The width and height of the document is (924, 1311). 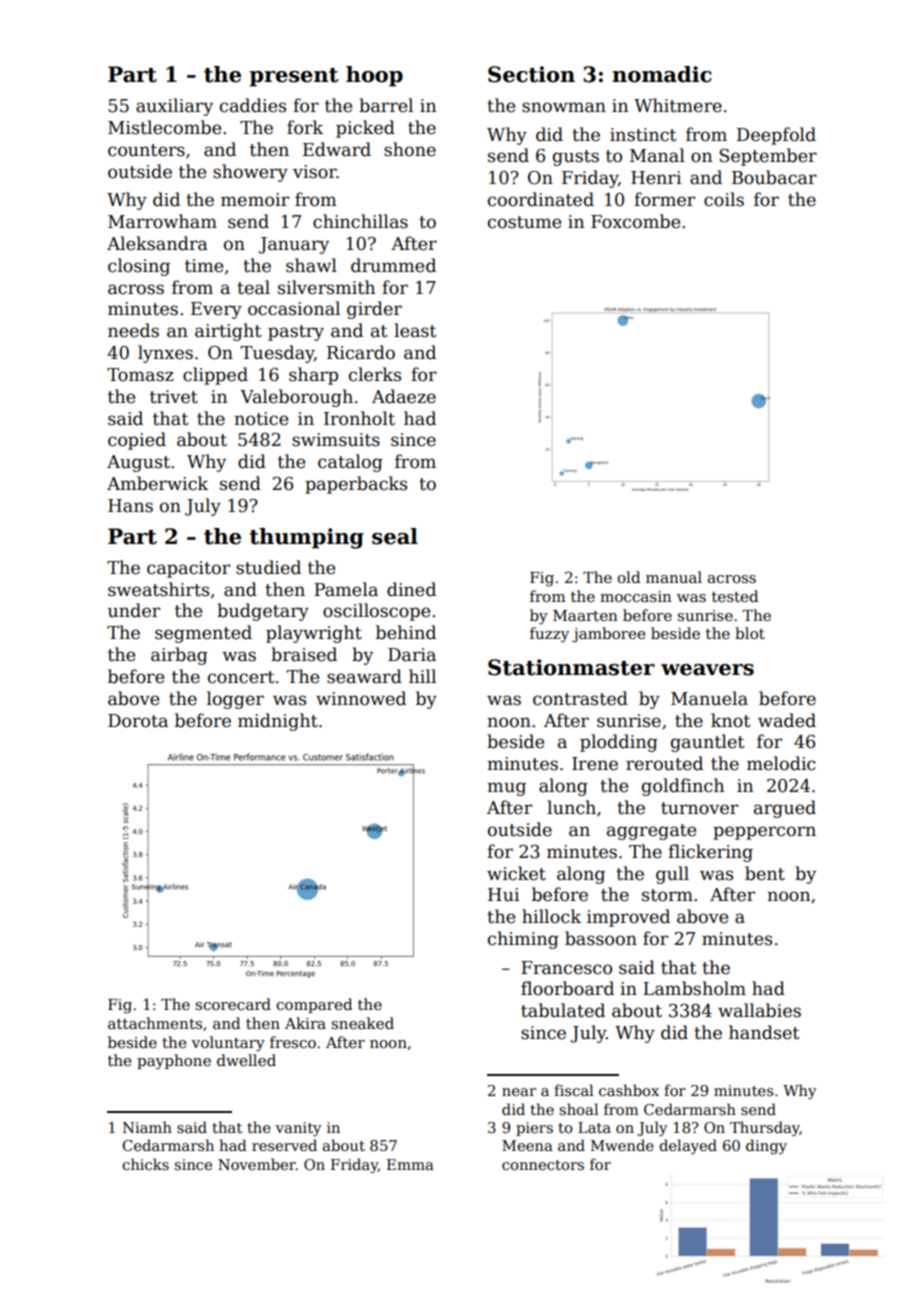 What do you see at coordinates (519, 1092) in the document?
I see `near` at bounding box center [519, 1092].
